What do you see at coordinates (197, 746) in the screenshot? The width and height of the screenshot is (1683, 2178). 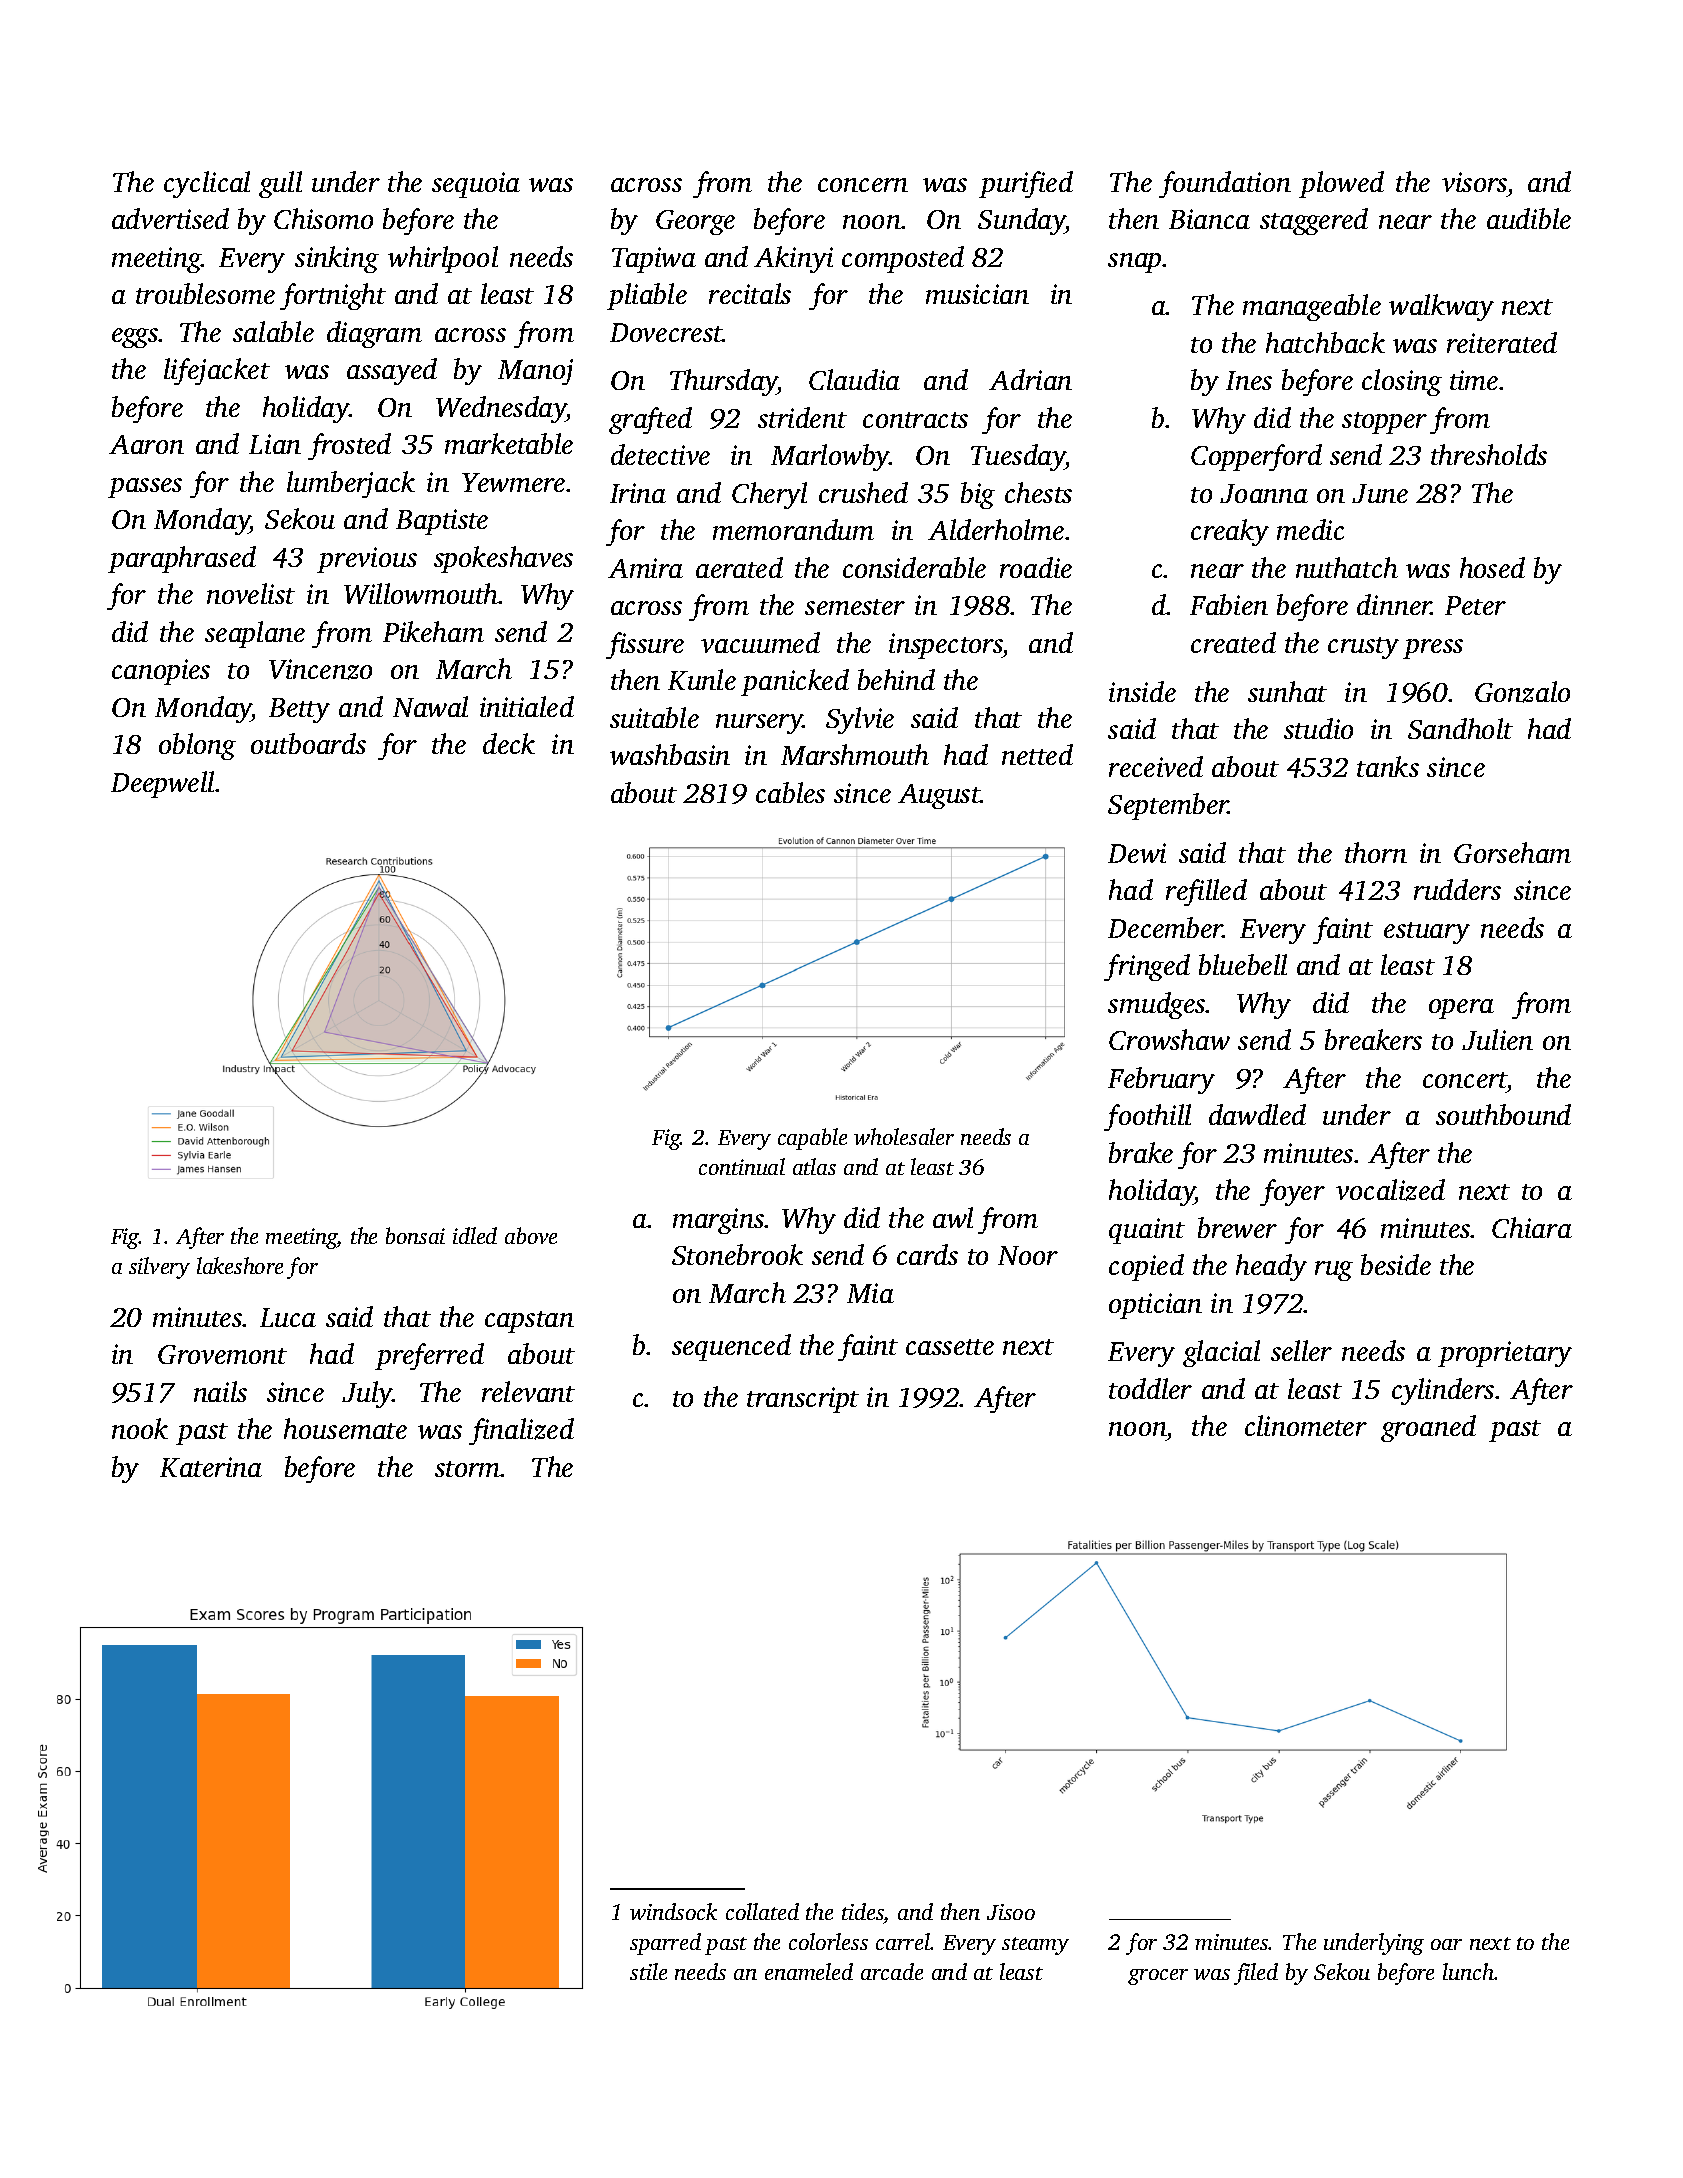 I see `oblong` at bounding box center [197, 746].
